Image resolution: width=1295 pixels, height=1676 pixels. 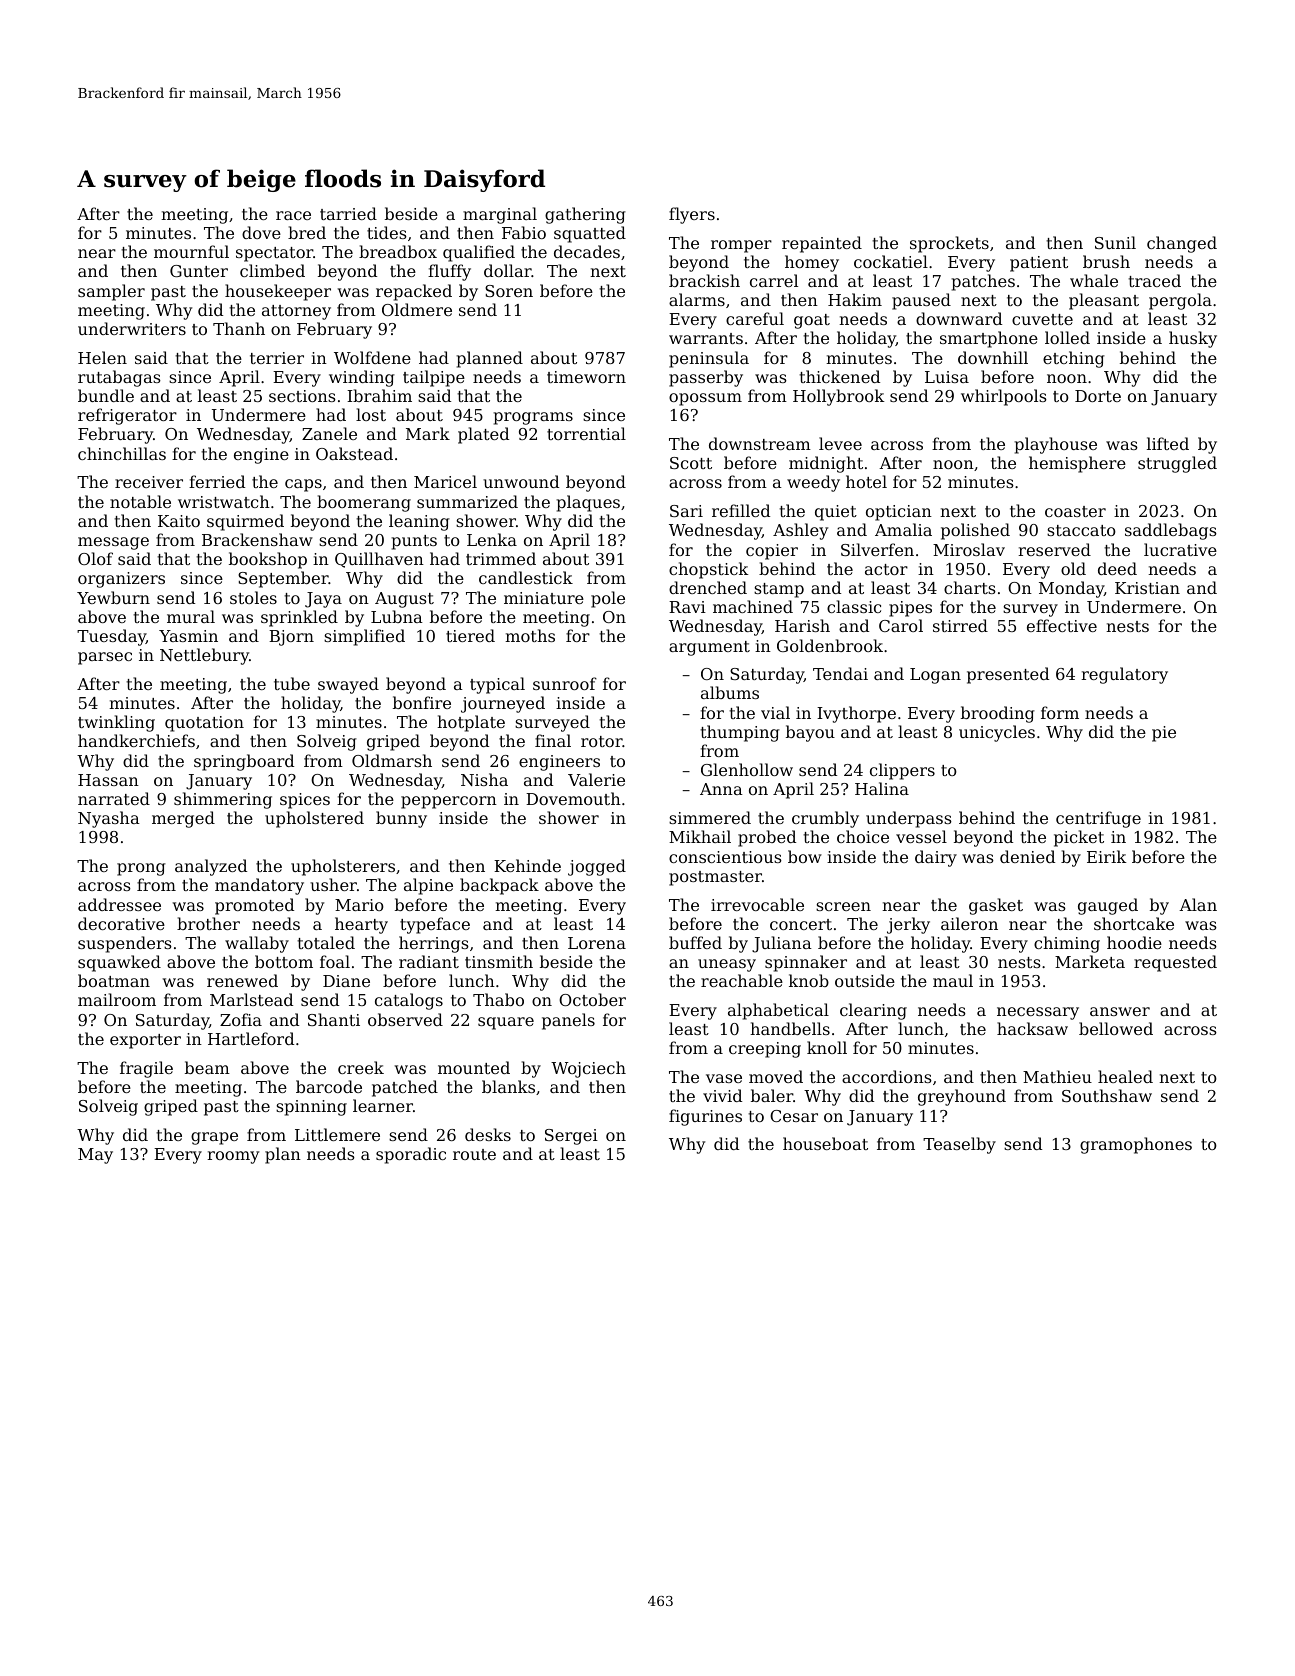 I want to click on cuvette, so click(x=1042, y=319).
